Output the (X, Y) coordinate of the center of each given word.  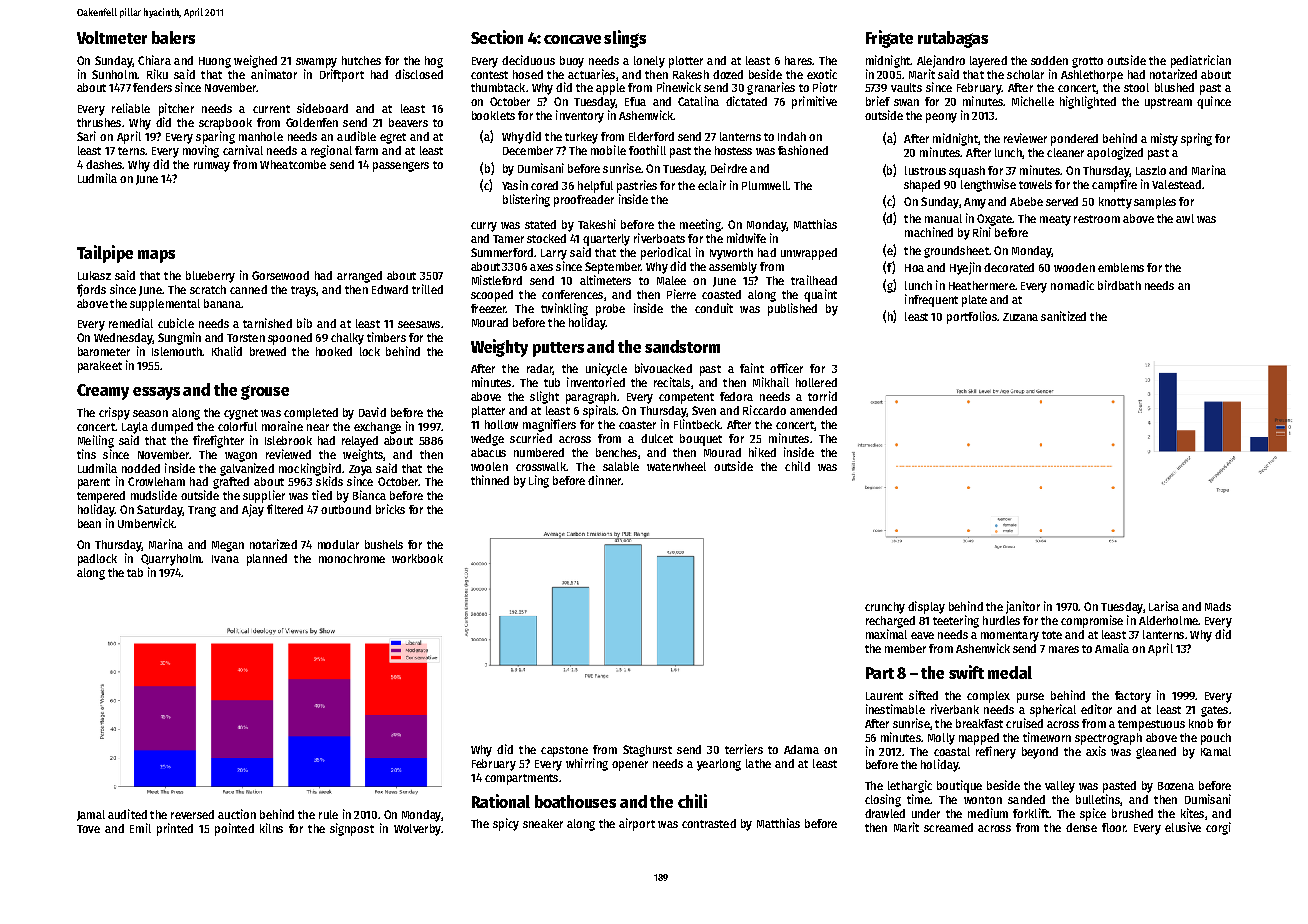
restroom (1097, 219)
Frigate (889, 39)
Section (497, 37)
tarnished (267, 323)
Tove (88, 829)
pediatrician (1201, 61)
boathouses (575, 801)
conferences (572, 294)
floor (1114, 827)
